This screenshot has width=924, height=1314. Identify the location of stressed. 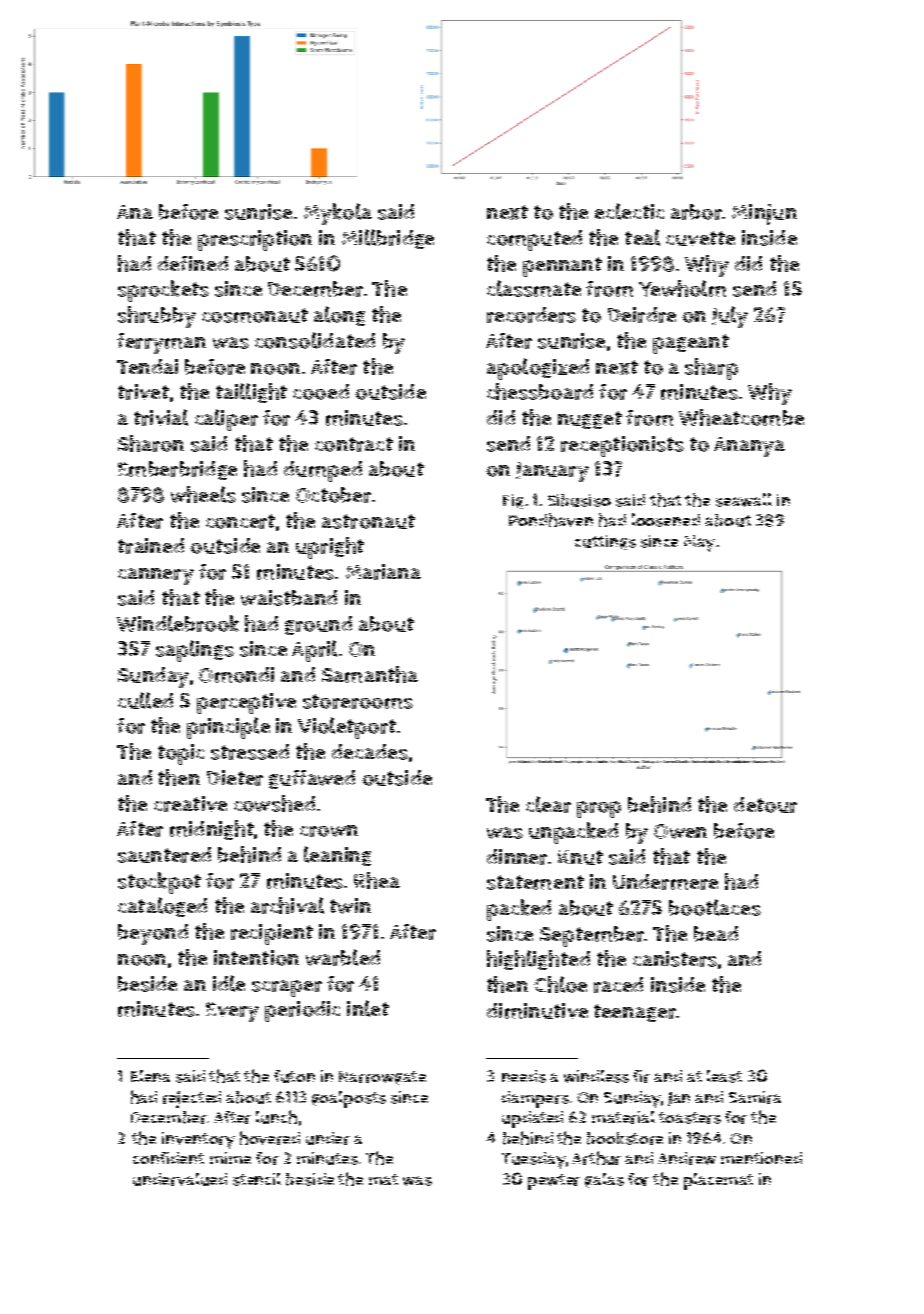
(250, 752).
